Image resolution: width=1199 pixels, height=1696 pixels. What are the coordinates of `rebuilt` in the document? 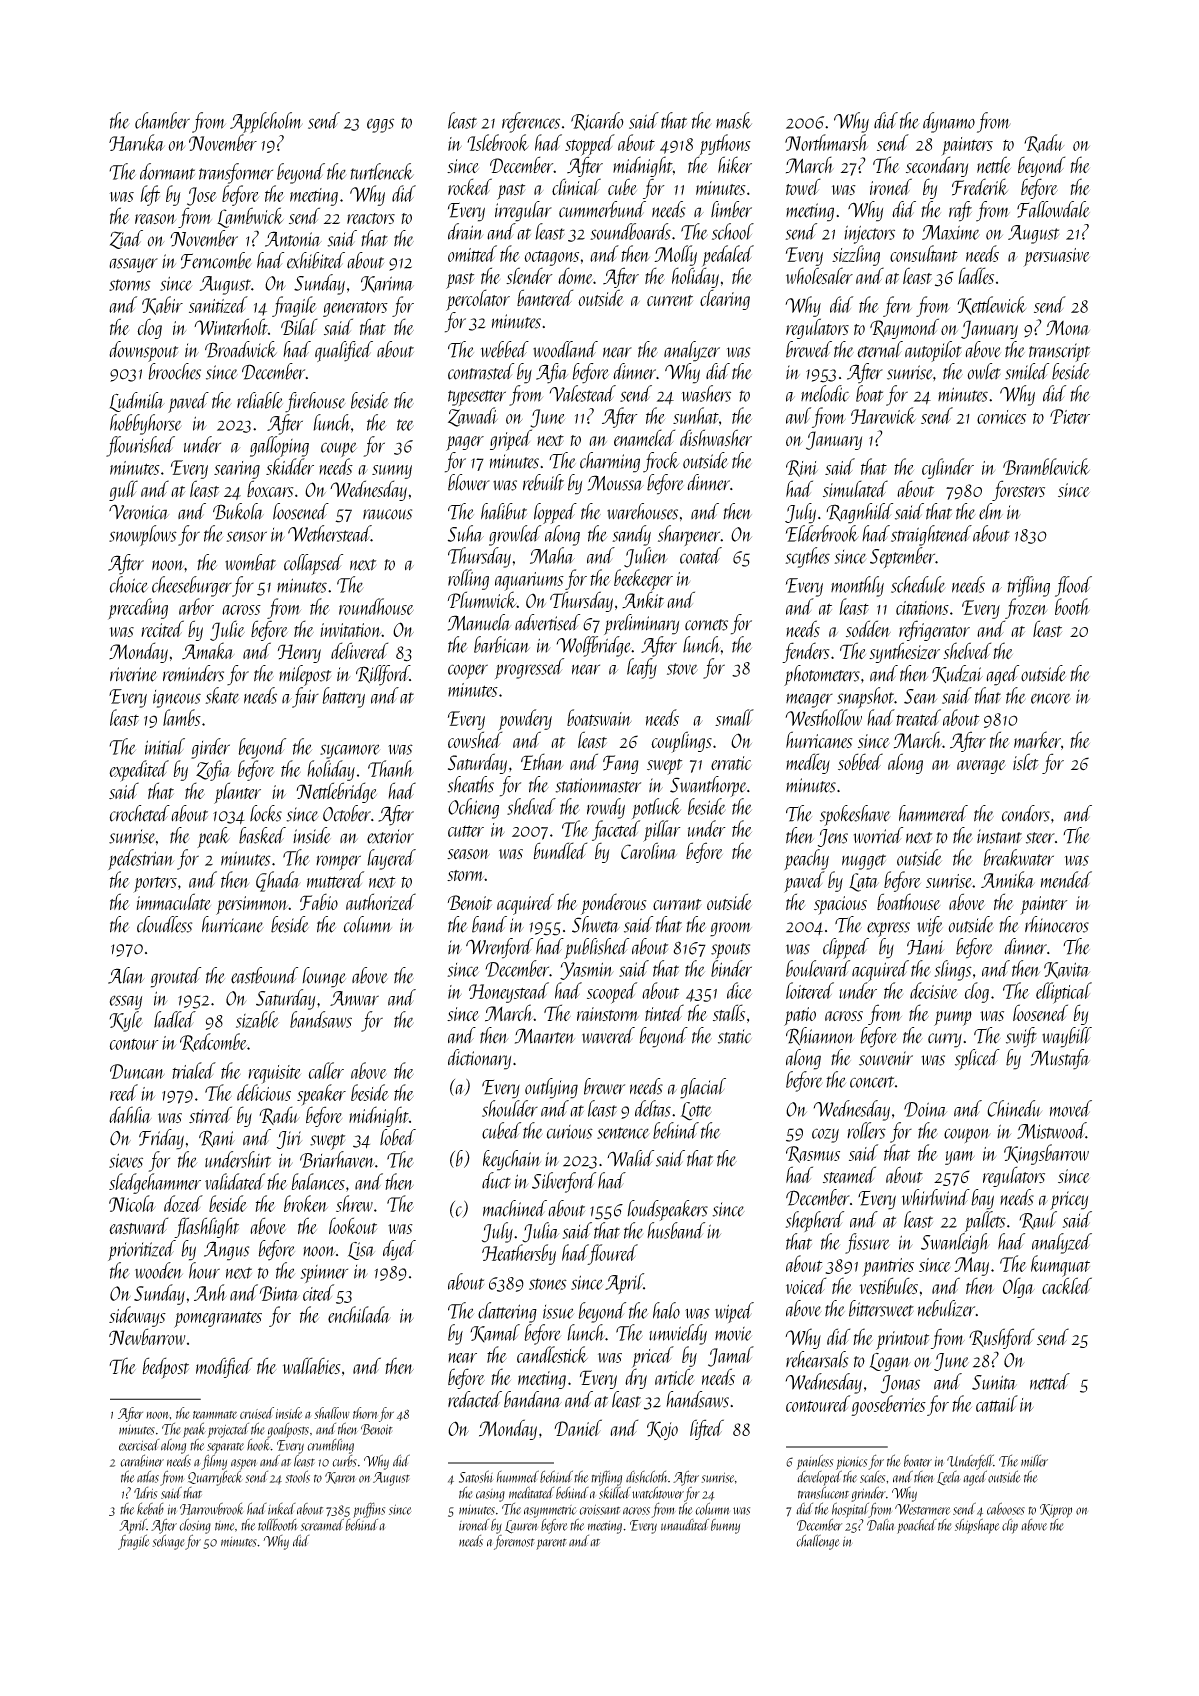 It's located at (543, 482).
